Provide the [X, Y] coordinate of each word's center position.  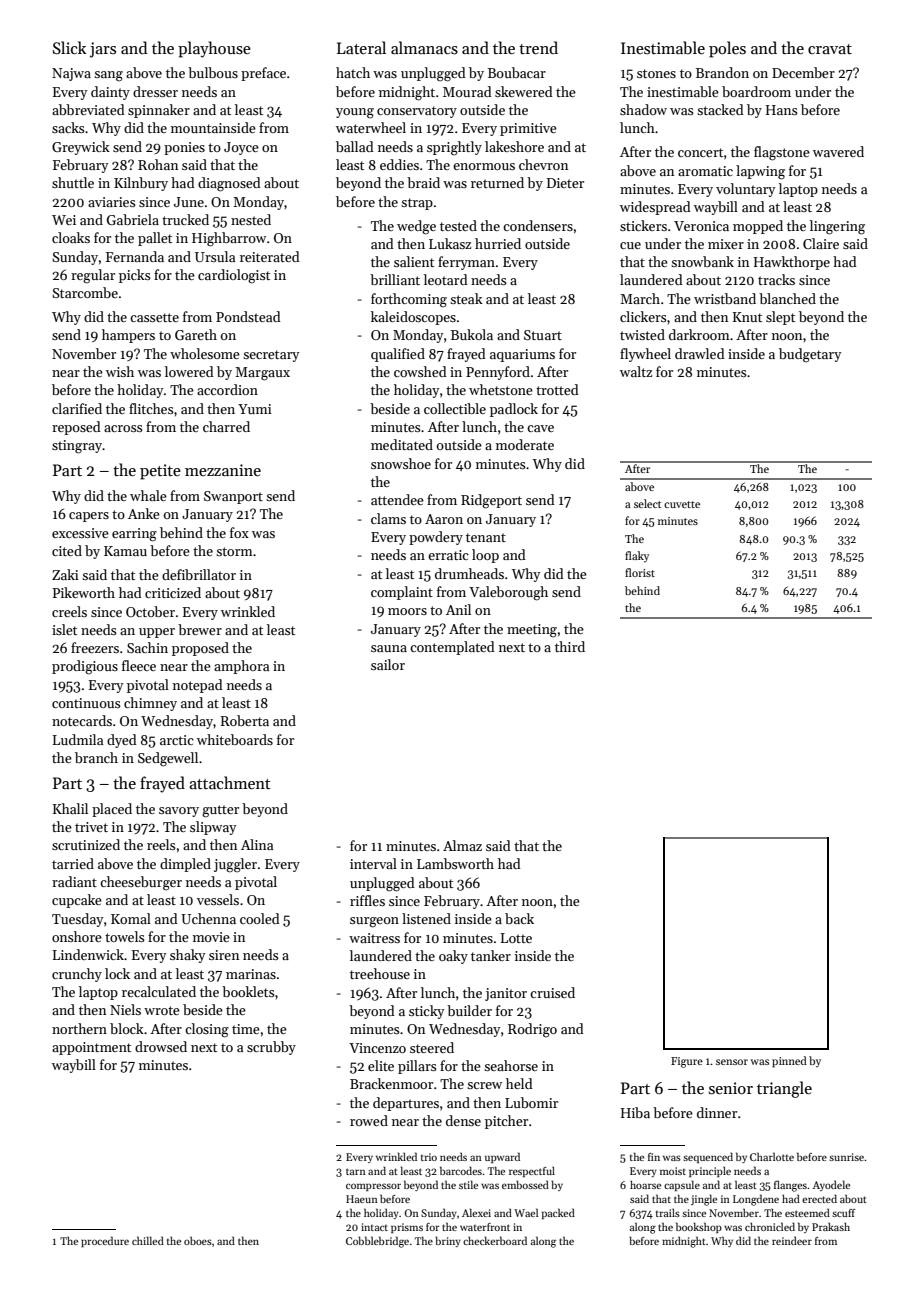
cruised [552, 992]
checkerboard [495, 1240]
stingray [77, 447]
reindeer [792, 1240]
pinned [789, 1062]
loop [485, 556]
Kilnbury [141, 184]
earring [134, 535]
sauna [389, 648]
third [570, 646]
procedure [105, 1241]
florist [640, 572]
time [246, 1029]
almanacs [424, 48]
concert [701, 152]
